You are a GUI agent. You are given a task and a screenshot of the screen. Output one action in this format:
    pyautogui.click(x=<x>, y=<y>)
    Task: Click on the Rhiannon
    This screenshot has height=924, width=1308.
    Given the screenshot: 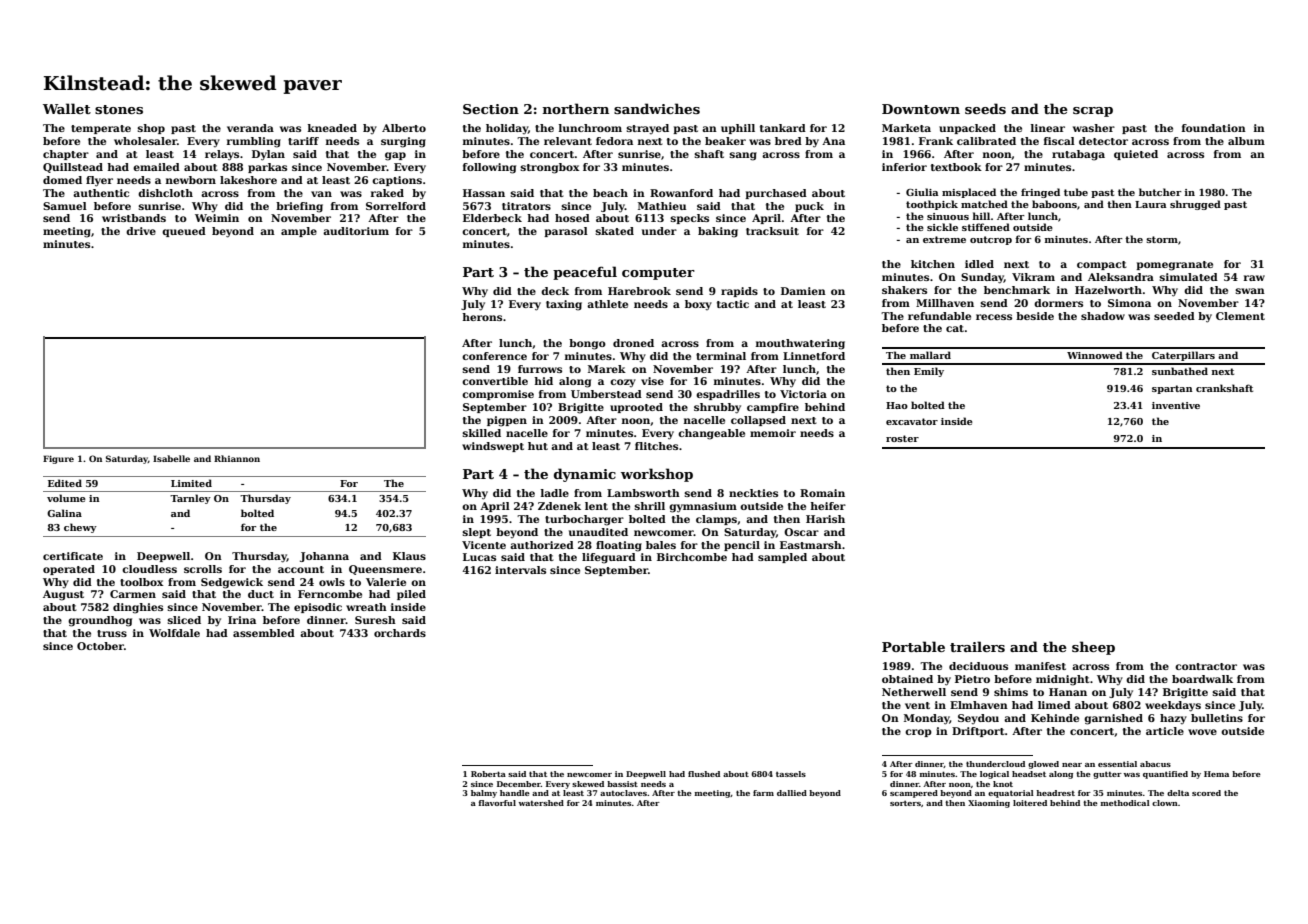 What is the action you would take?
    pyautogui.click(x=237, y=458)
